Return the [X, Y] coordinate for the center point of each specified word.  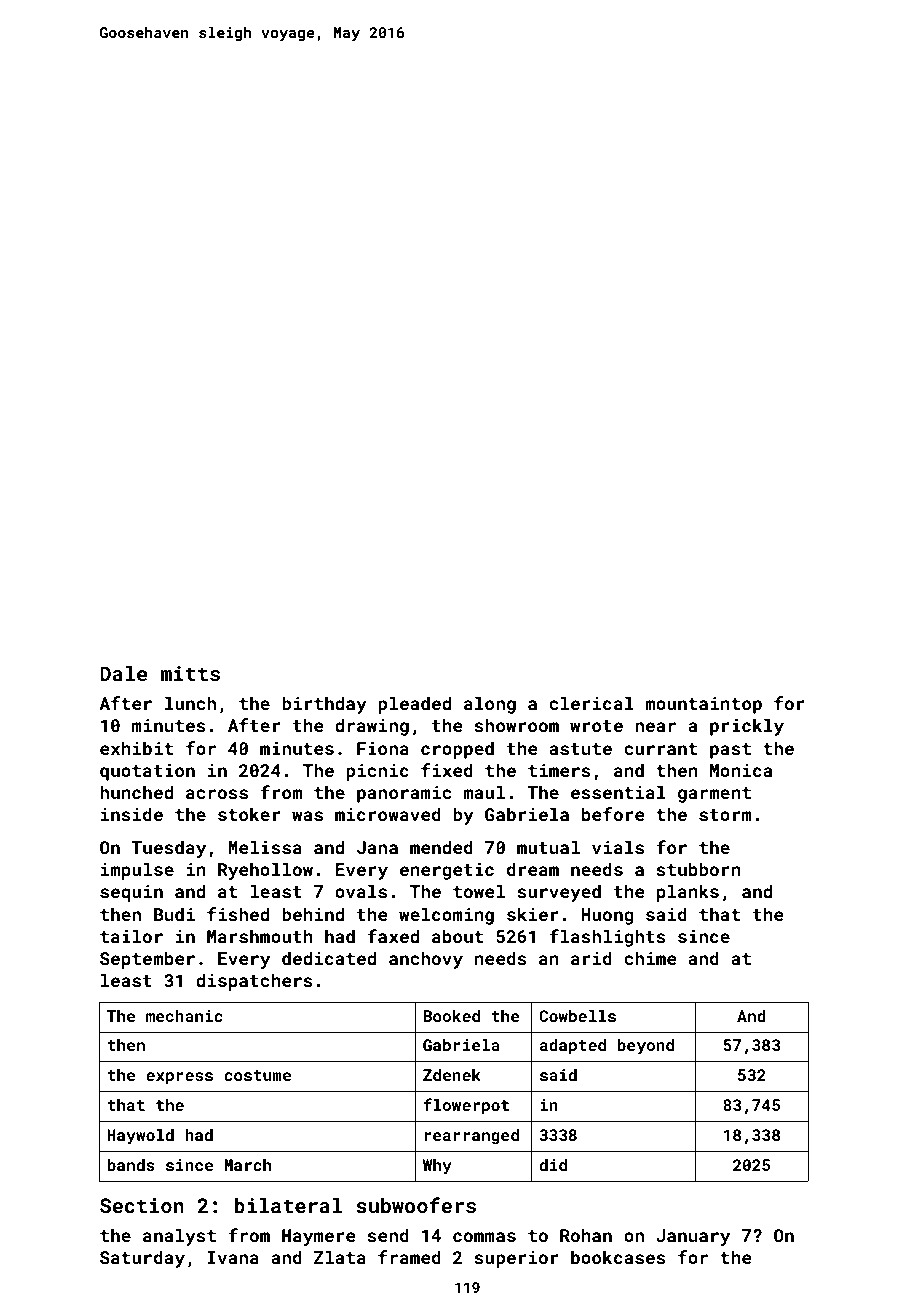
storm [725, 815]
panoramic [404, 794]
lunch [190, 703]
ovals [361, 891]
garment [714, 795]
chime [650, 958]
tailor [131, 936]
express [179, 1078]
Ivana [233, 1257]
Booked [451, 1016]
